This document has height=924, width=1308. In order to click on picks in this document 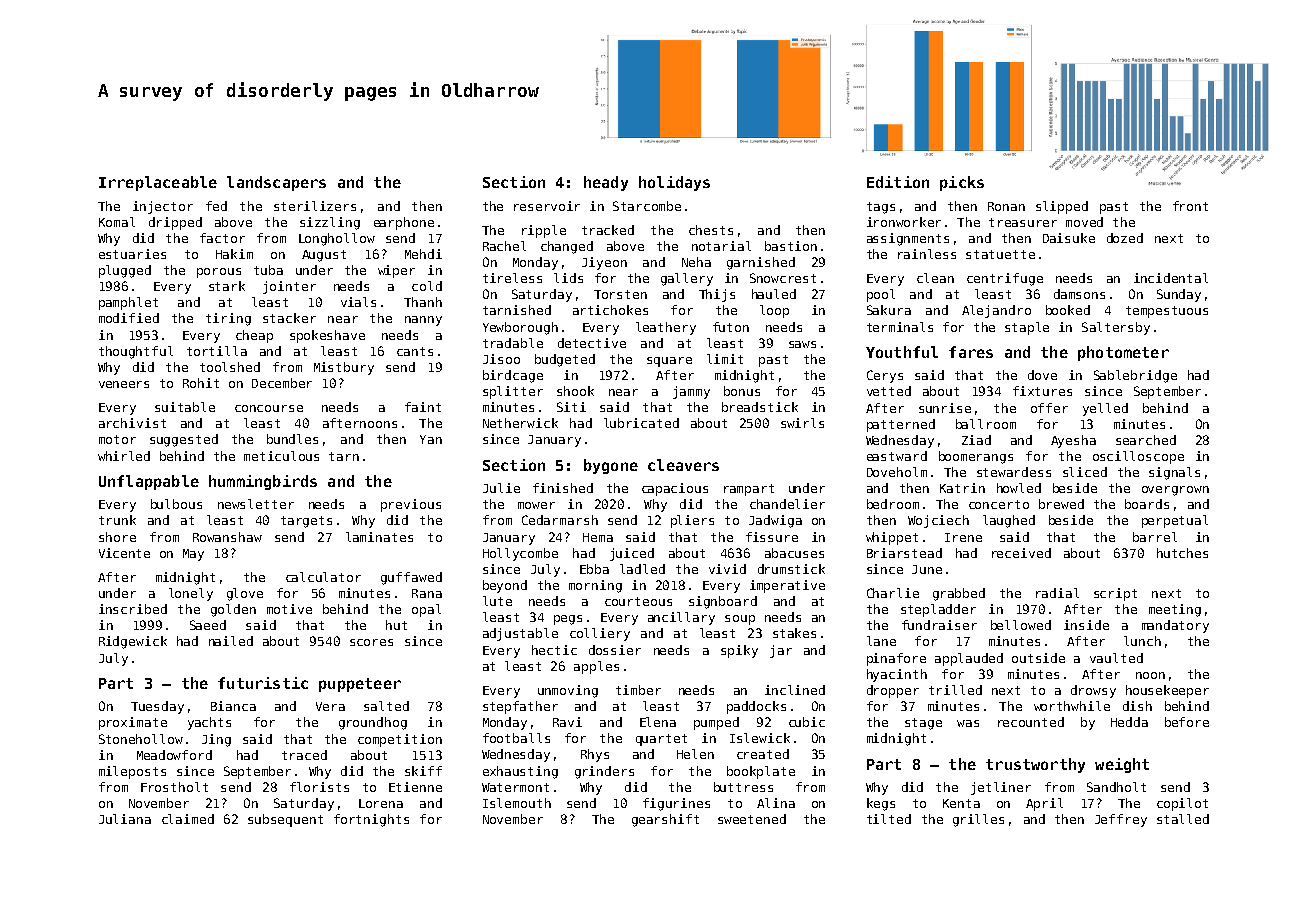, I will do `click(962, 183)`.
